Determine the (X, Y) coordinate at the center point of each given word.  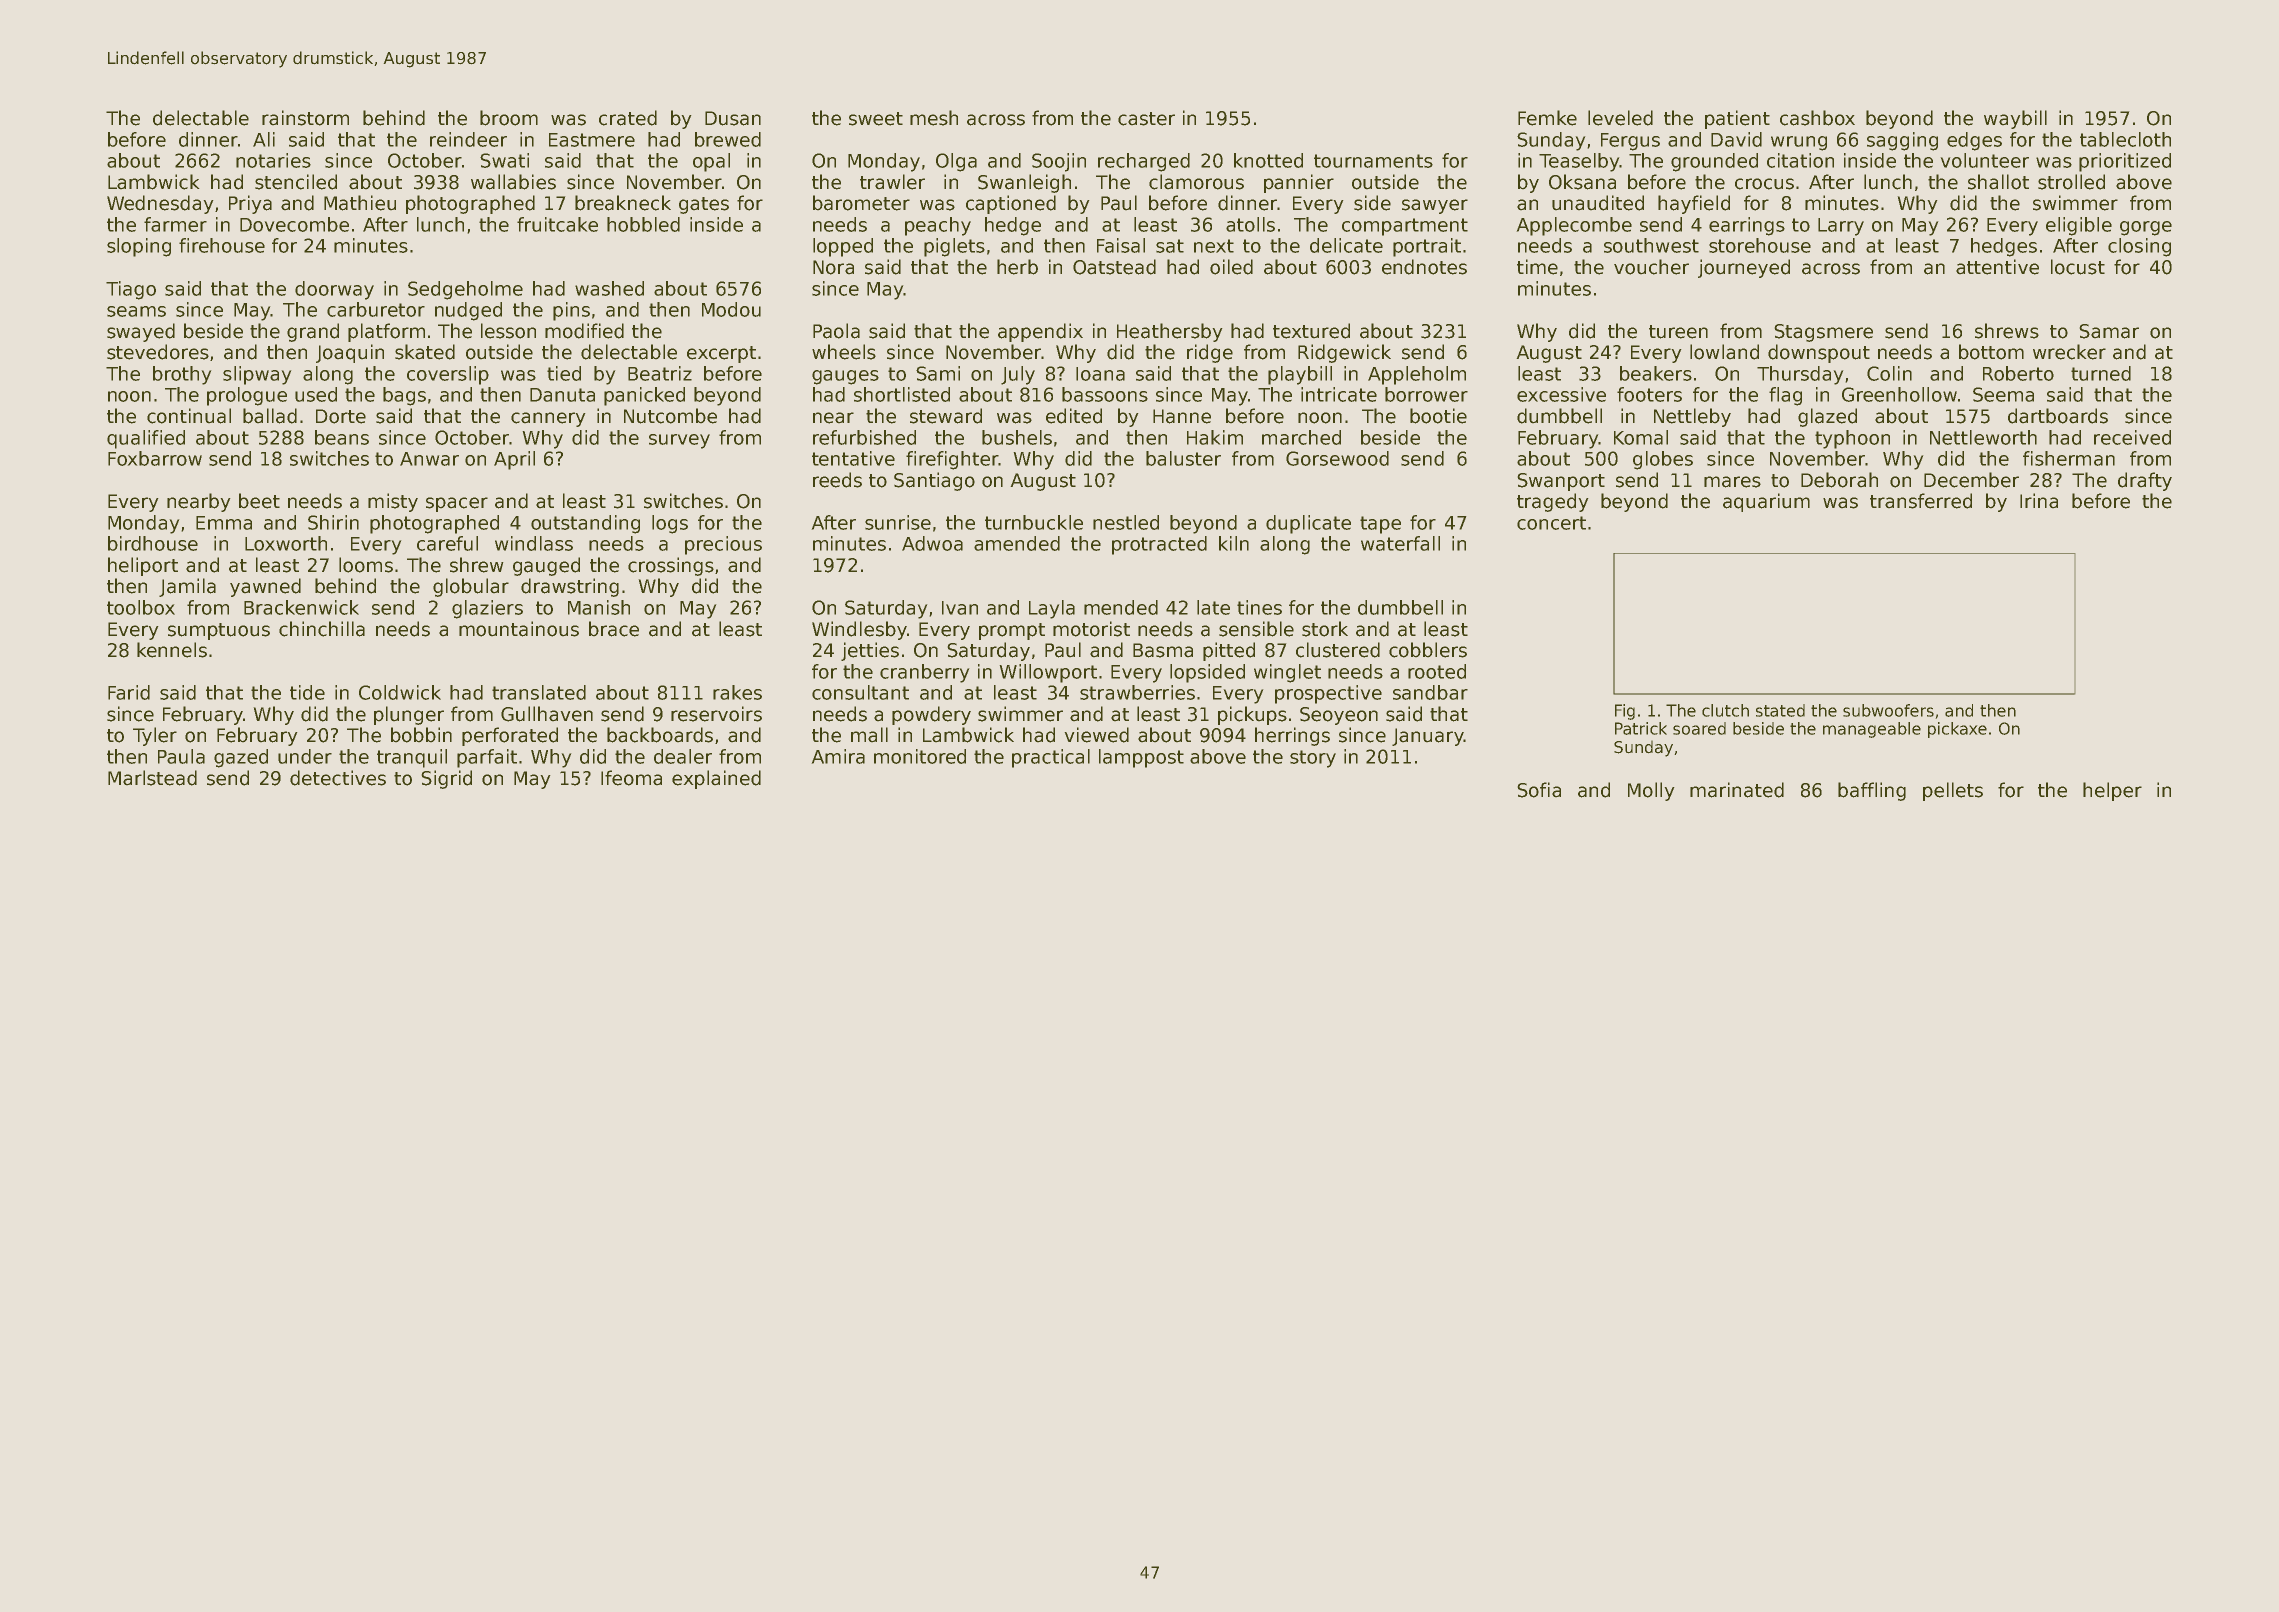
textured (1311, 331)
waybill (2015, 119)
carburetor (376, 309)
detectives (338, 778)
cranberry (925, 673)
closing (2139, 247)
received (2132, 437)
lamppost (1141, 758)
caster (1146, 119)
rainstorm (305, 118)
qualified (146, 439)
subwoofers (1888, 710)
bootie (1438, 416)
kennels (172, 650)
